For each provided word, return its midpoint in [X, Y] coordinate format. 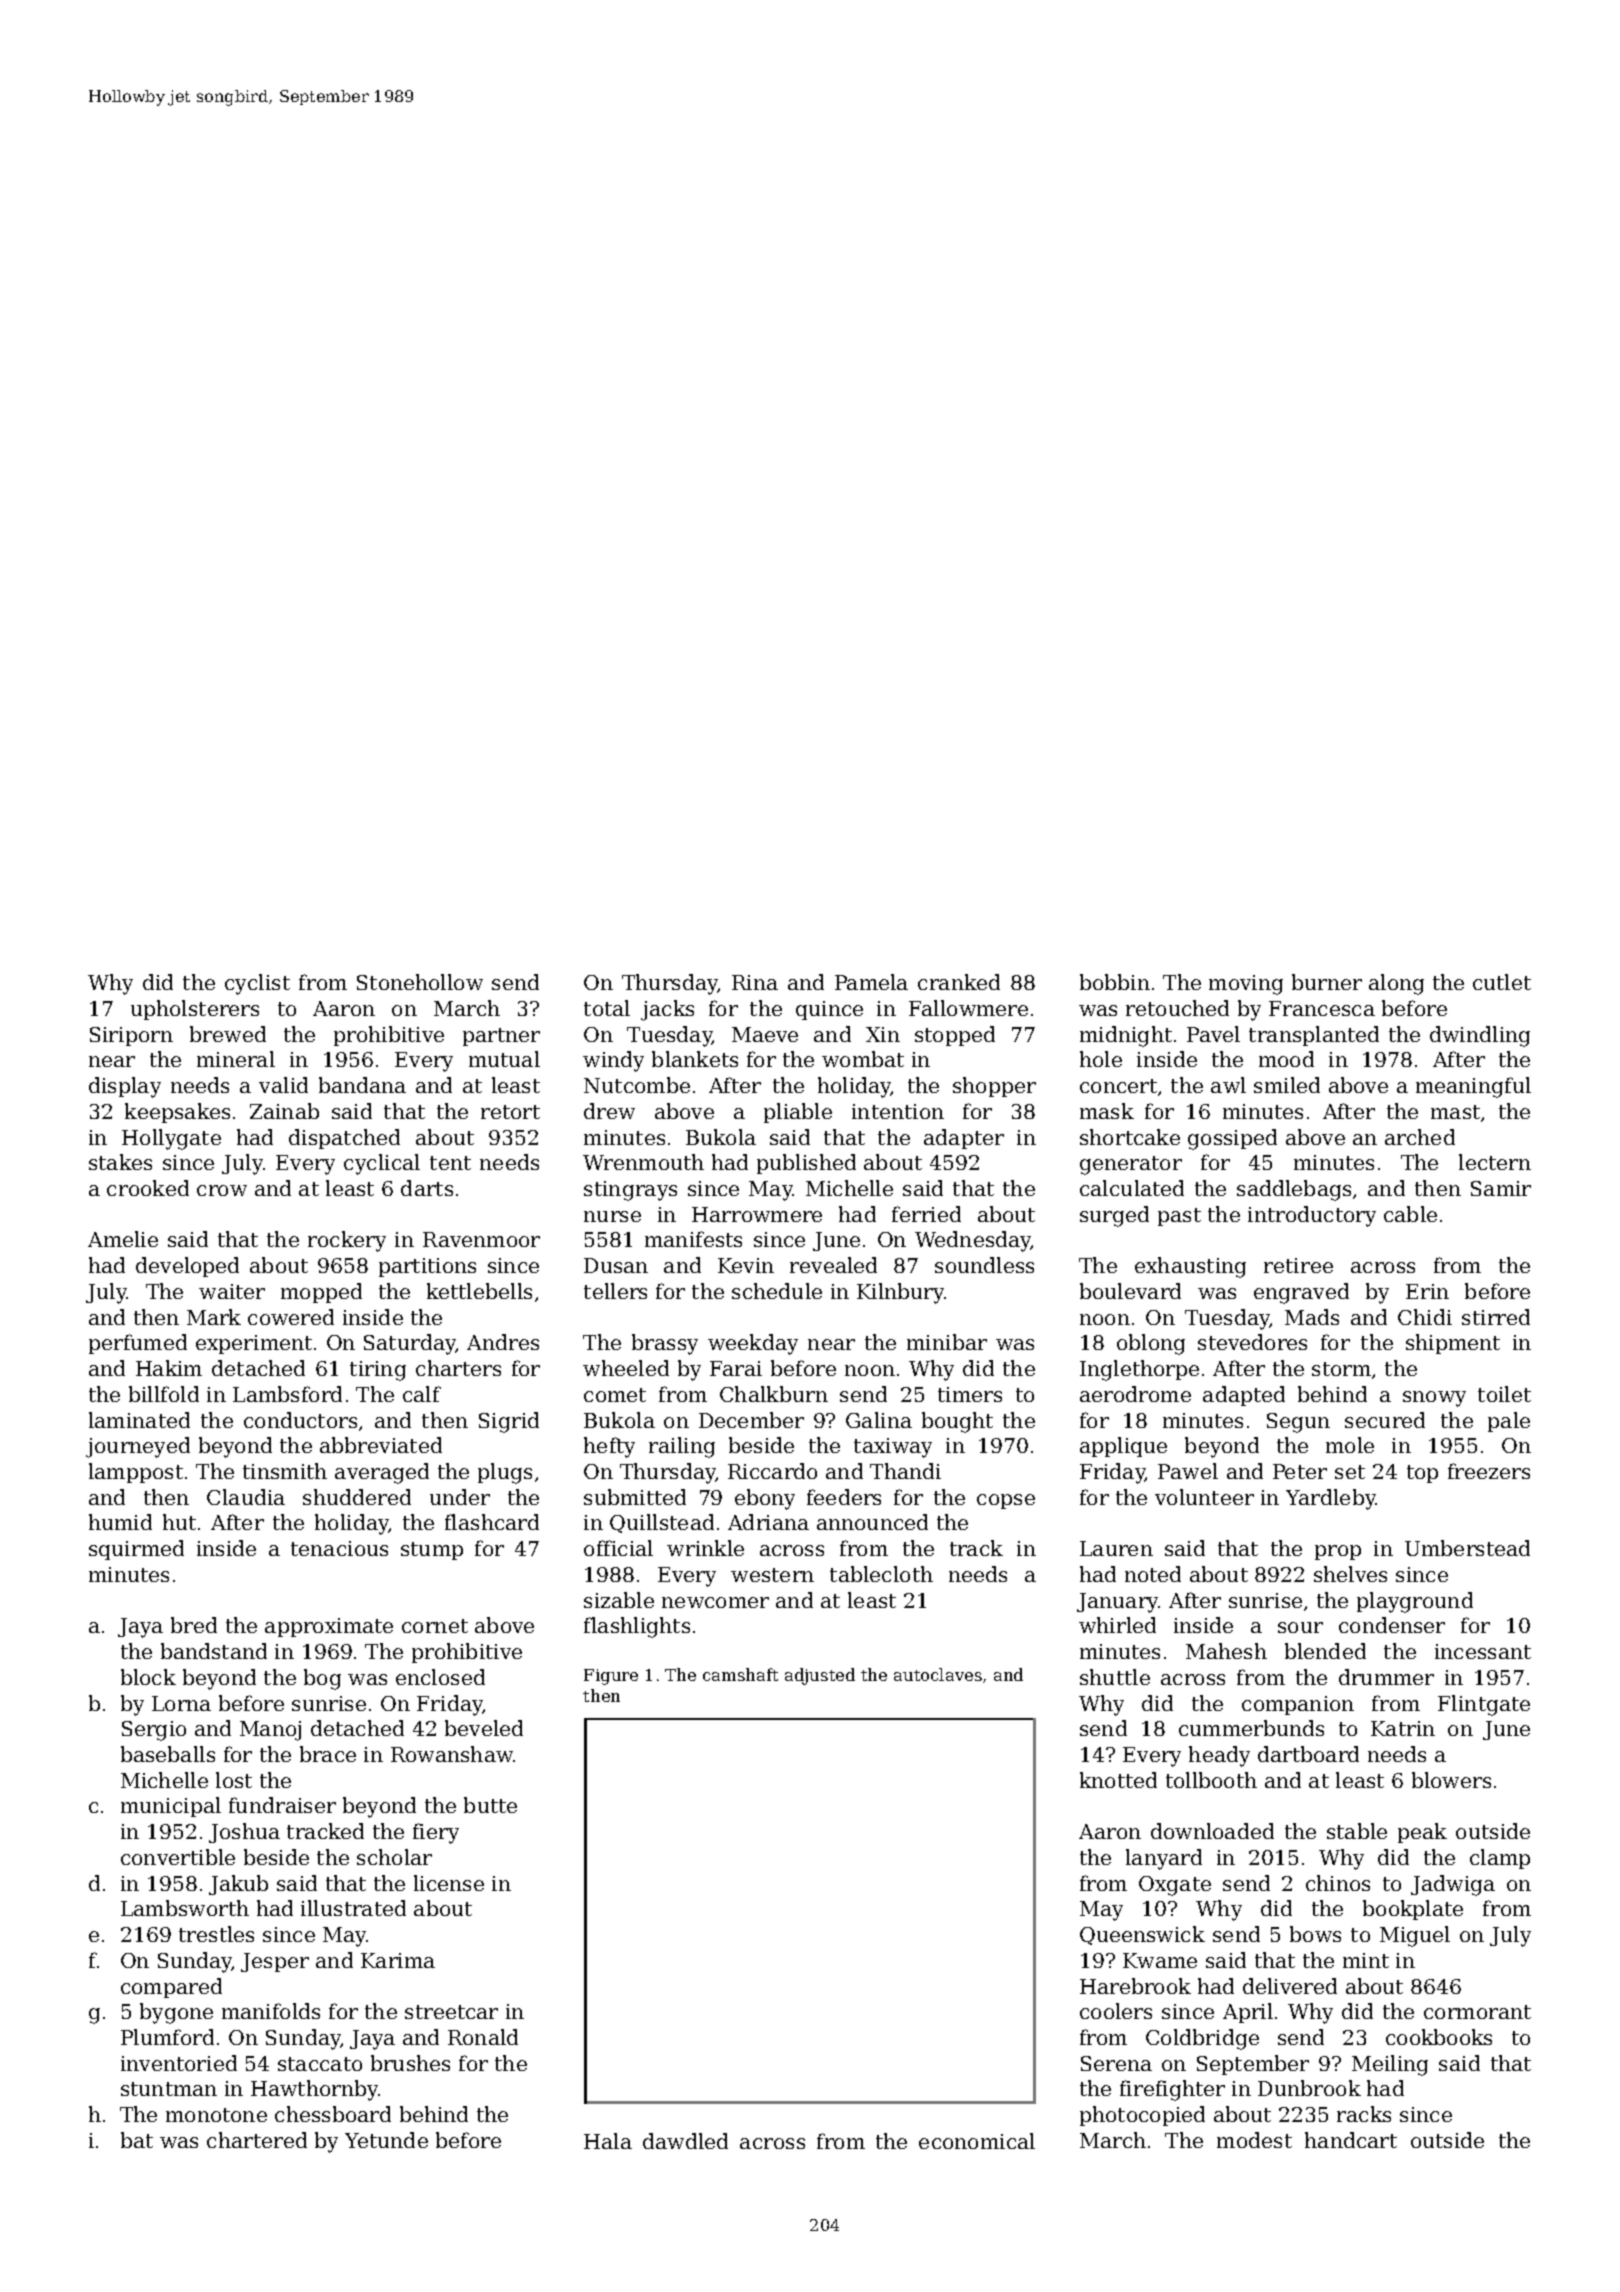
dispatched [344, 1139]
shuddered [357, 1497]
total [607, 1008]
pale [1509, 1422]
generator [1131, 1165]
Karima [398, 1960]
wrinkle [705, 1548]
